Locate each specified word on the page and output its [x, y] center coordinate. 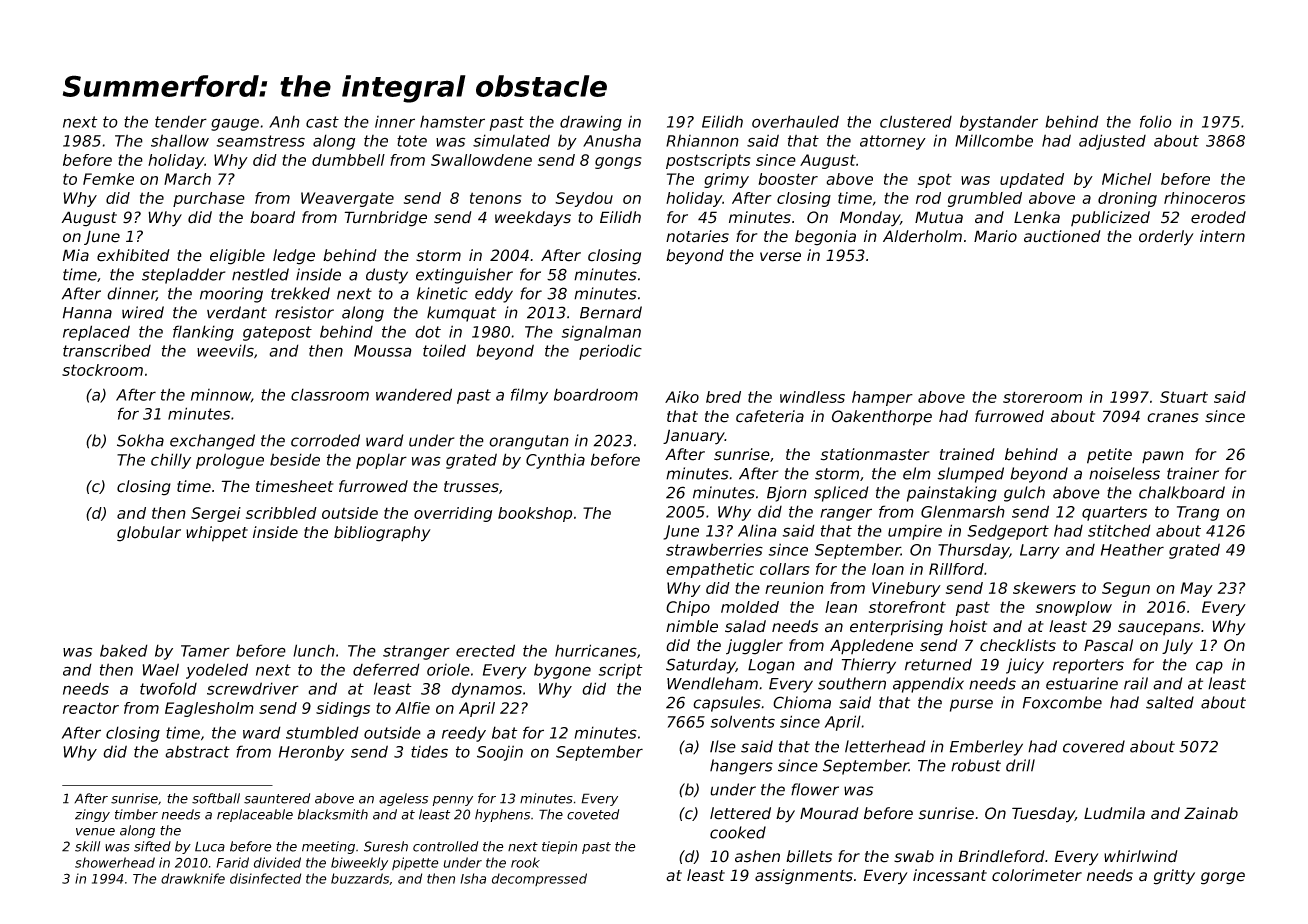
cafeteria [770, 416]
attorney [893, 142]
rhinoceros [1204, 198]
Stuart [1184, 397]
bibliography [382, 534]
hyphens [502, 815]
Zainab [1211, 813]
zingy [92, 815]
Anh [284, 122]
